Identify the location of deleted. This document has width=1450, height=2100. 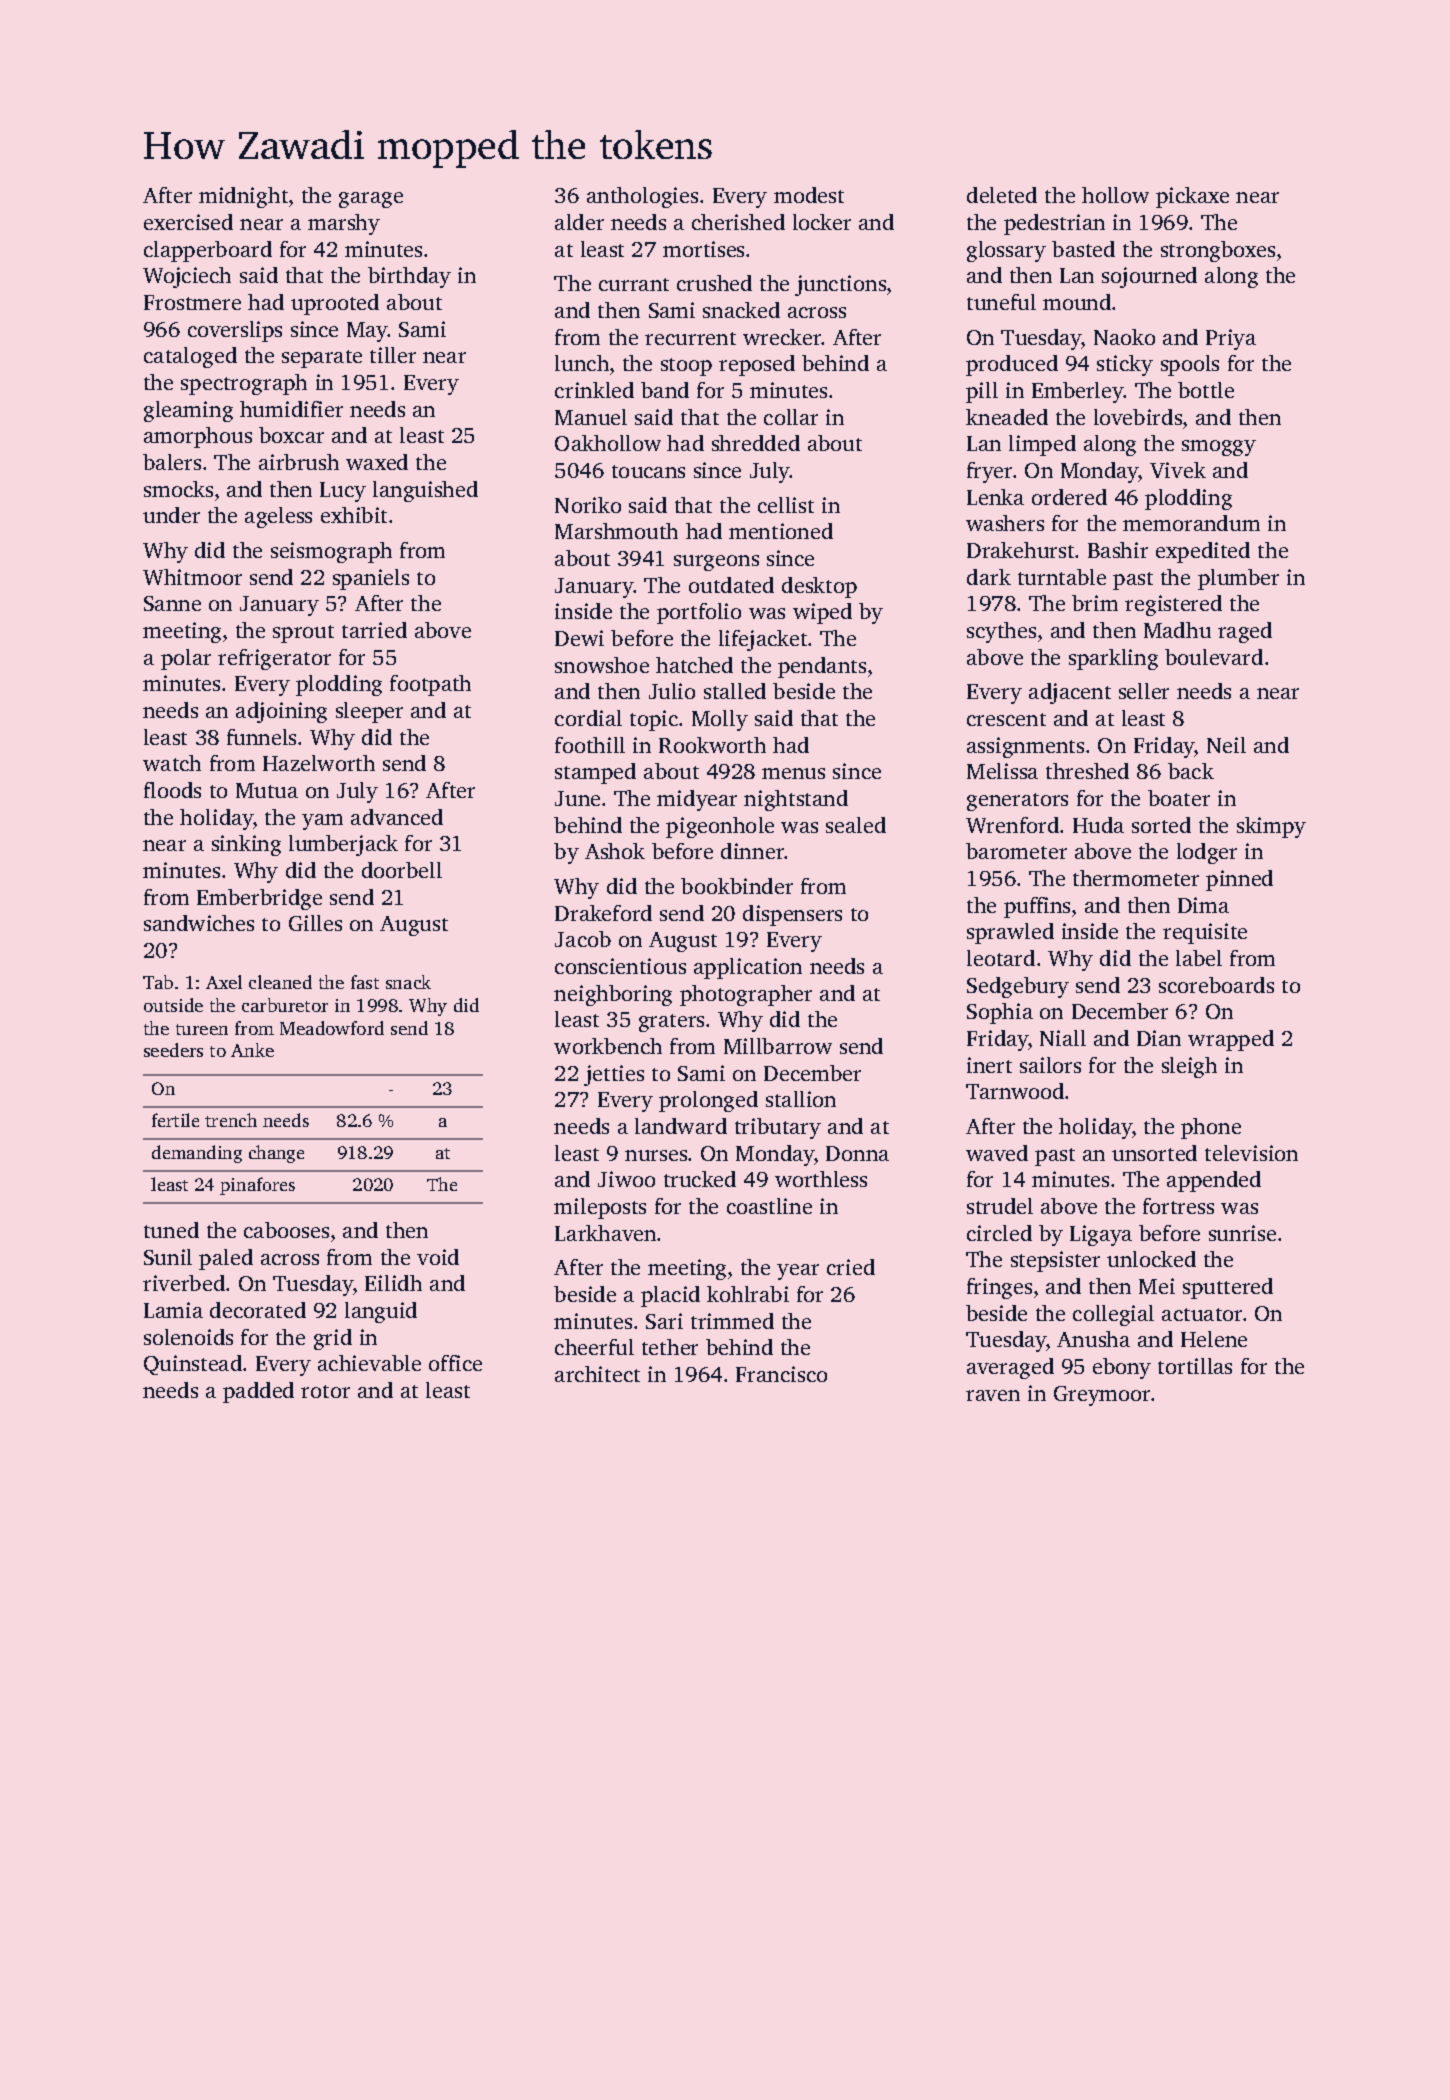
(1002, 195).
